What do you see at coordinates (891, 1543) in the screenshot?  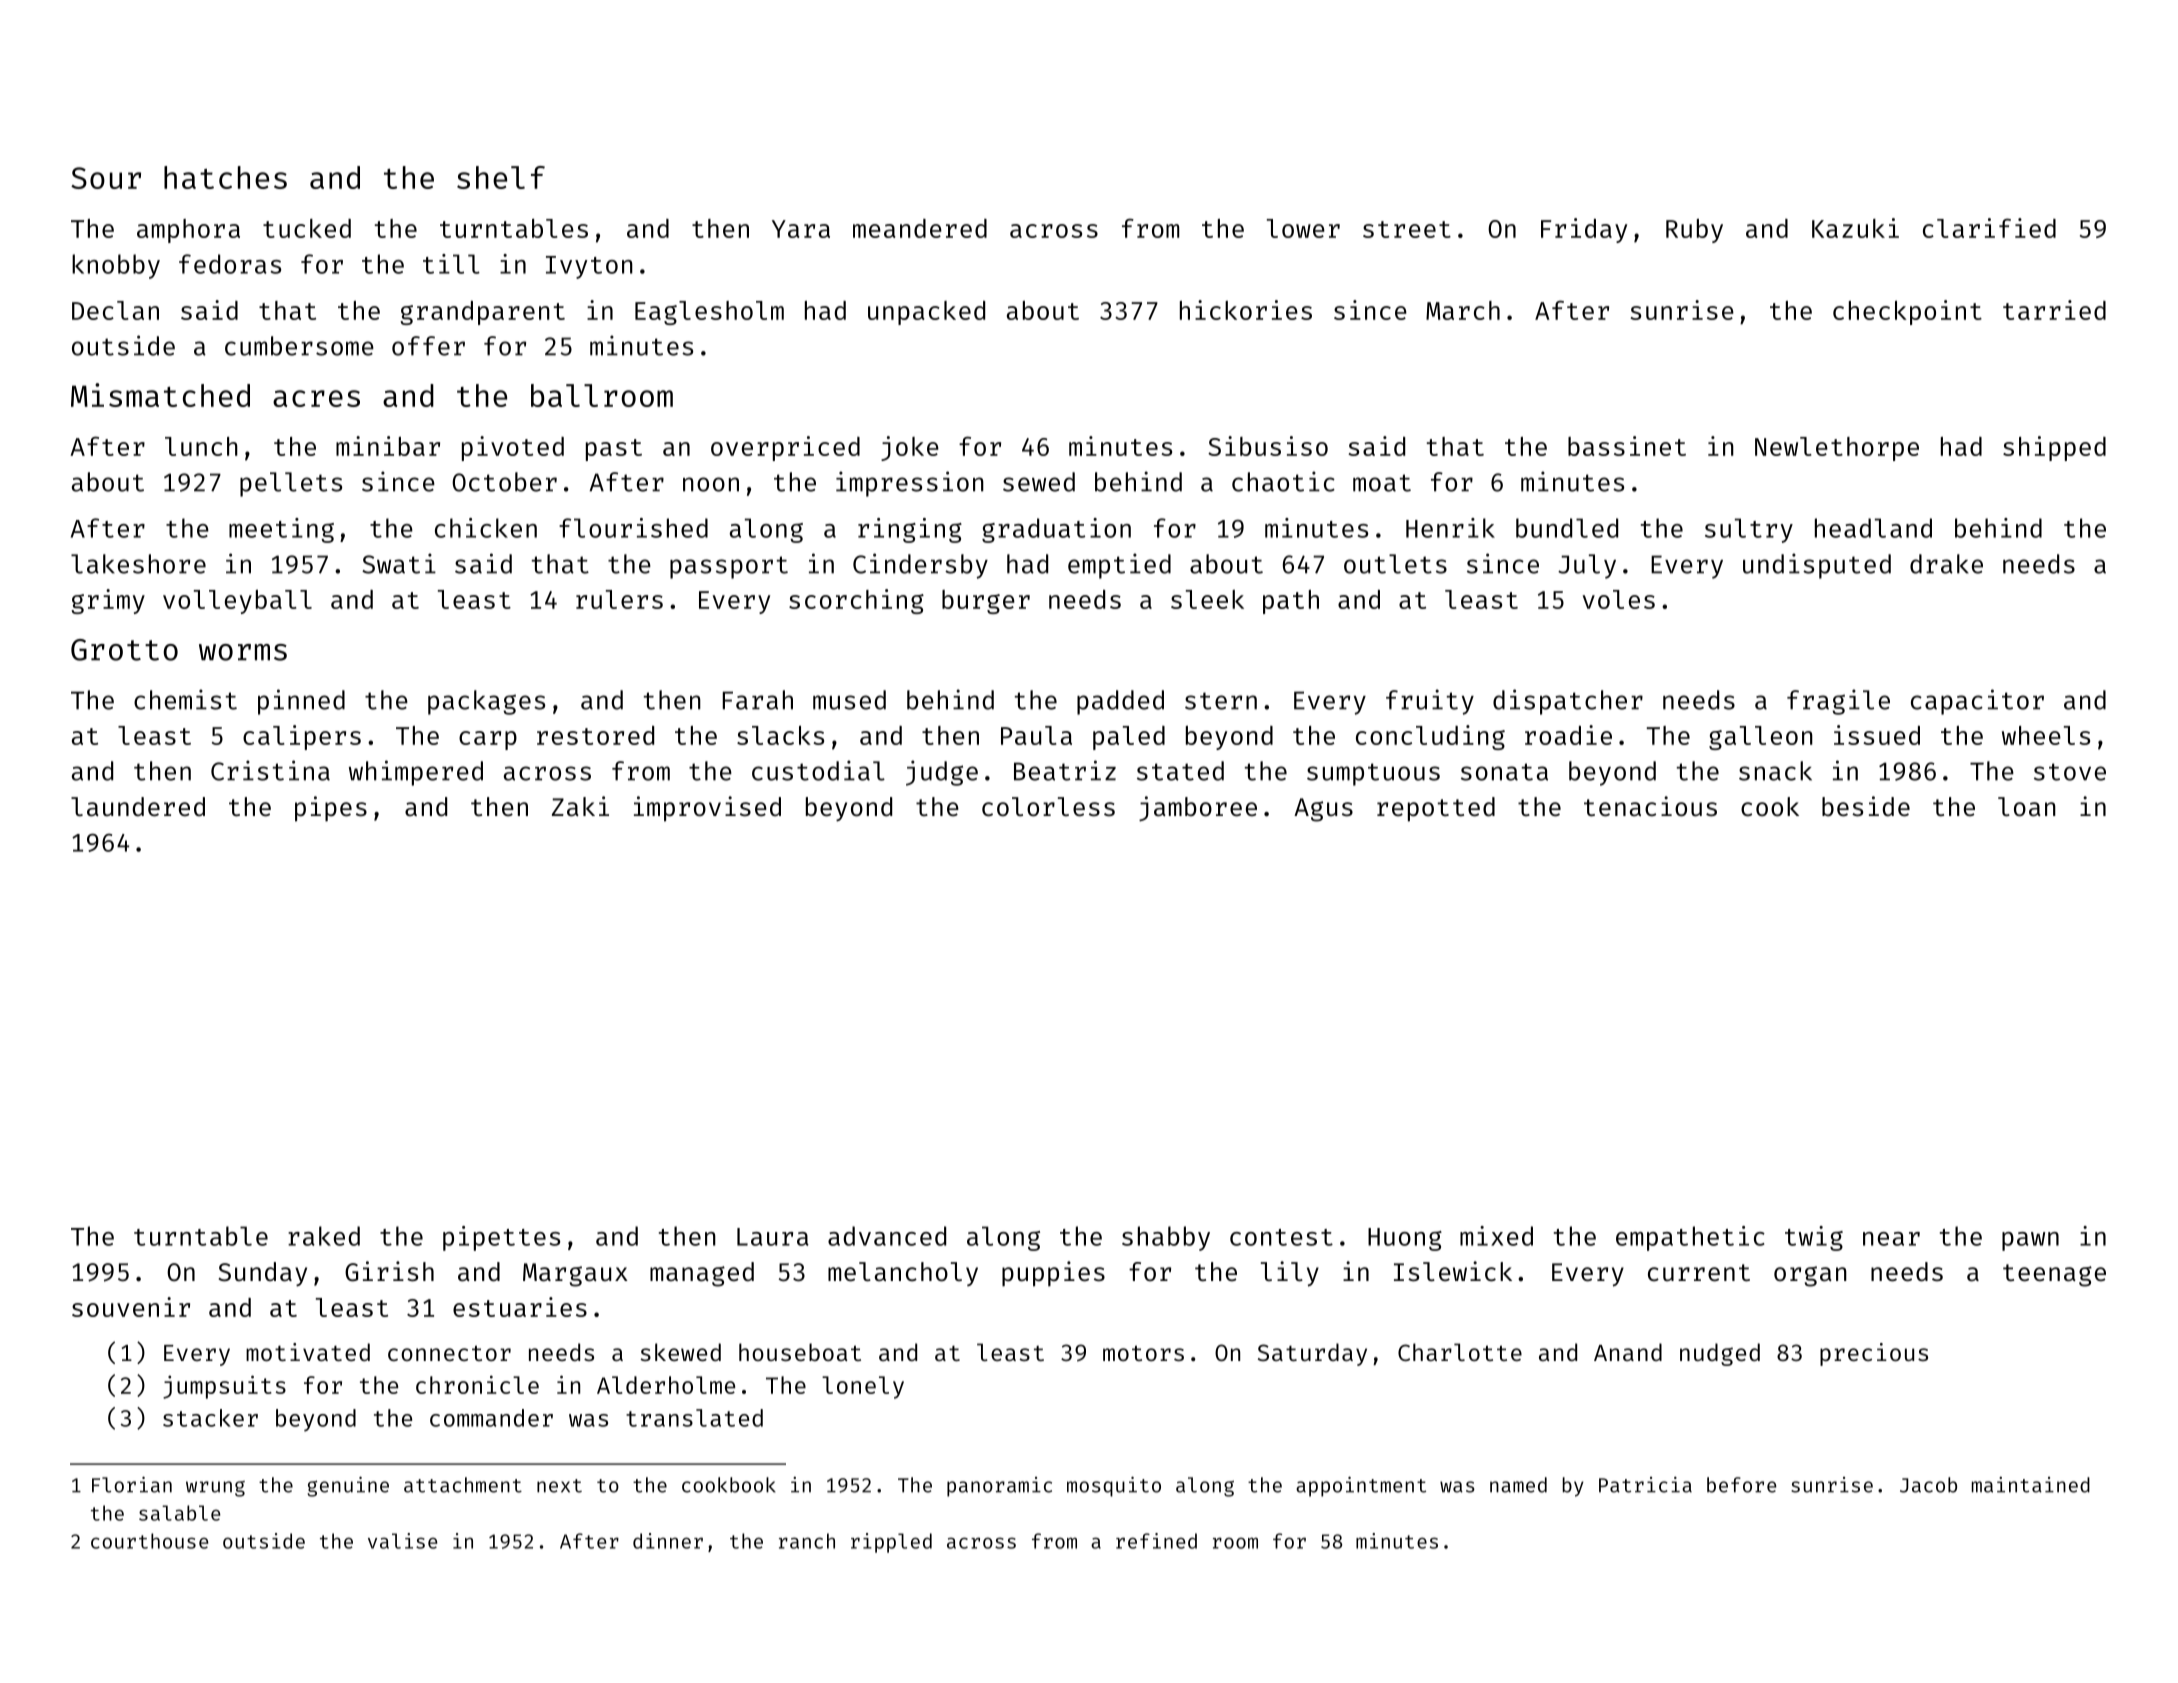 I see `rippled` at bounding box center [891, 1543].
